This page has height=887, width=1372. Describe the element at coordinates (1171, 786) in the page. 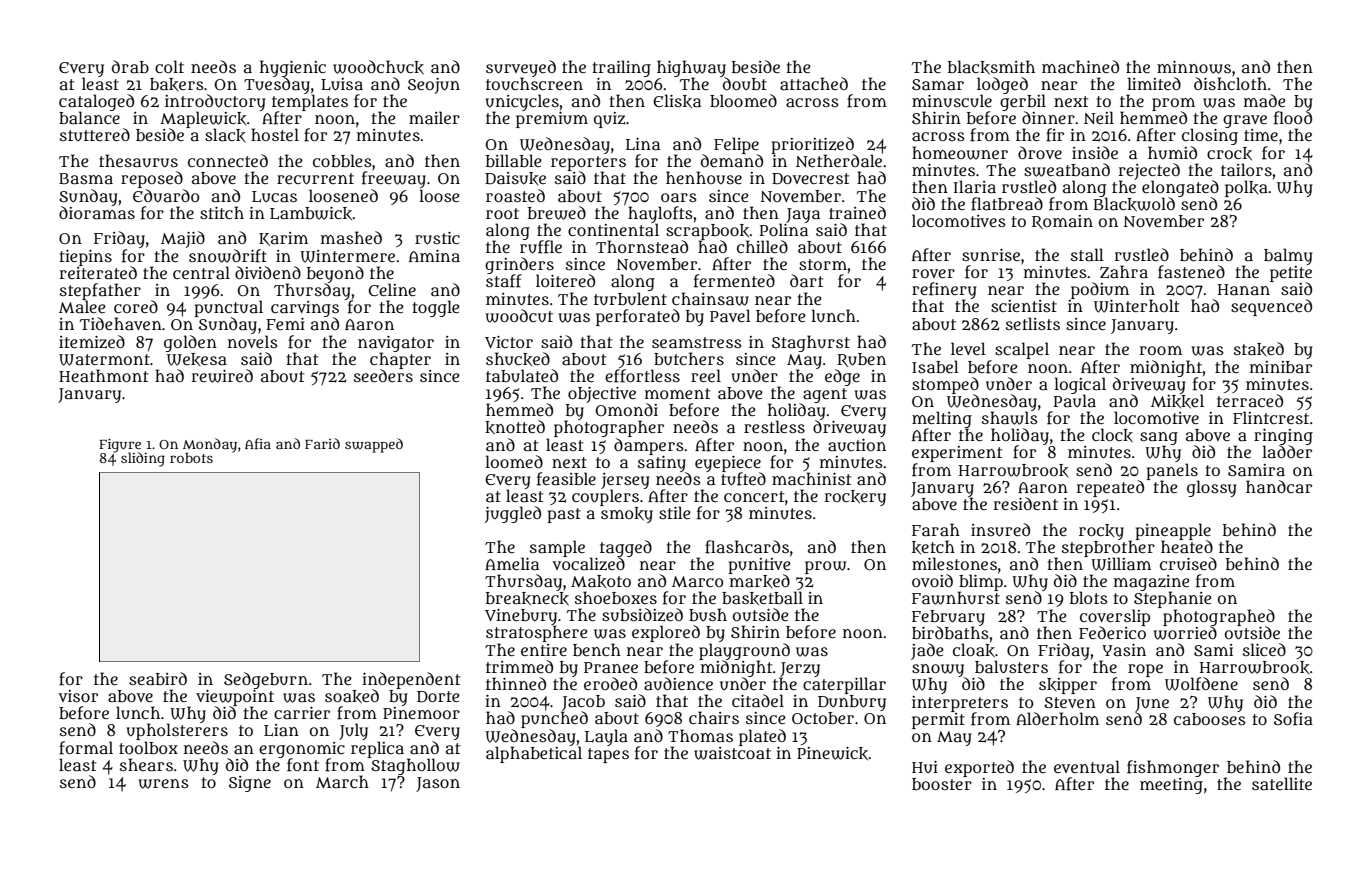

I see `meeting` at that location.
